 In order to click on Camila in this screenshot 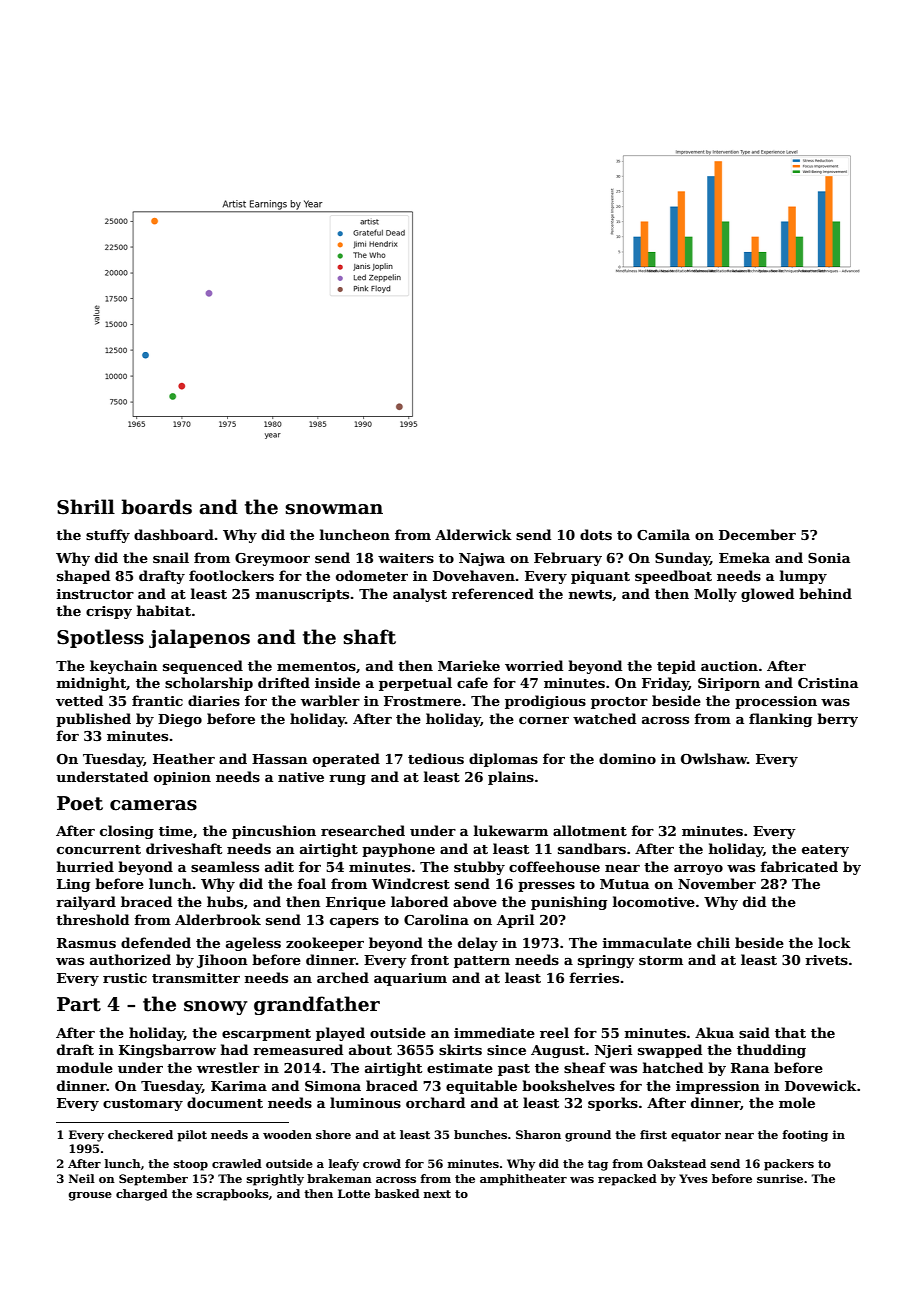, I will do `click(663, 534)`.
